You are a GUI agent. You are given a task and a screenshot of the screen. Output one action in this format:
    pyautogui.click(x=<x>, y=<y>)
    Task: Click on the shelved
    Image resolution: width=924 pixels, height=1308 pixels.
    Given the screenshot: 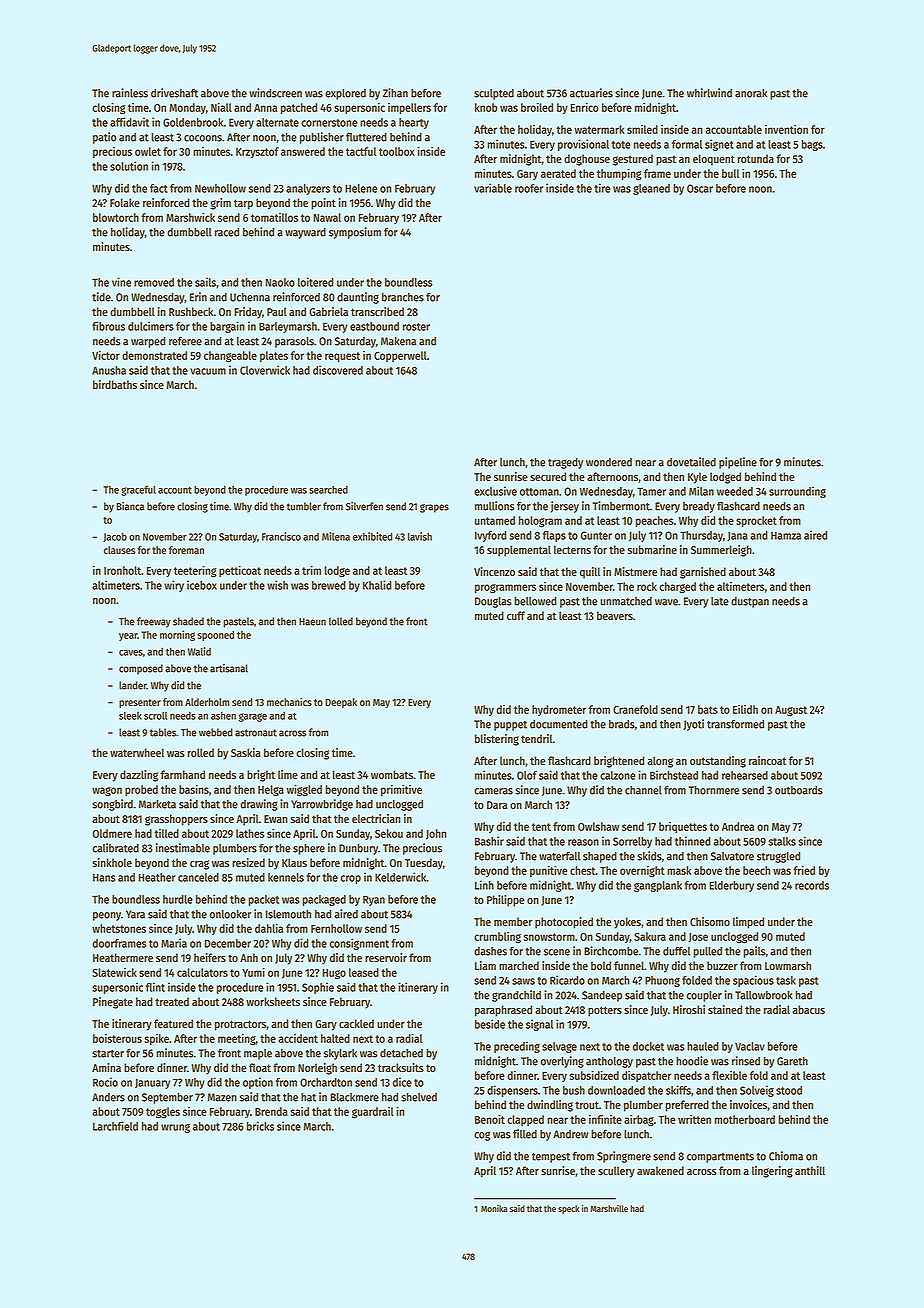 What is the action you would take?
    pyautogui.click(x=419, y=1097)
